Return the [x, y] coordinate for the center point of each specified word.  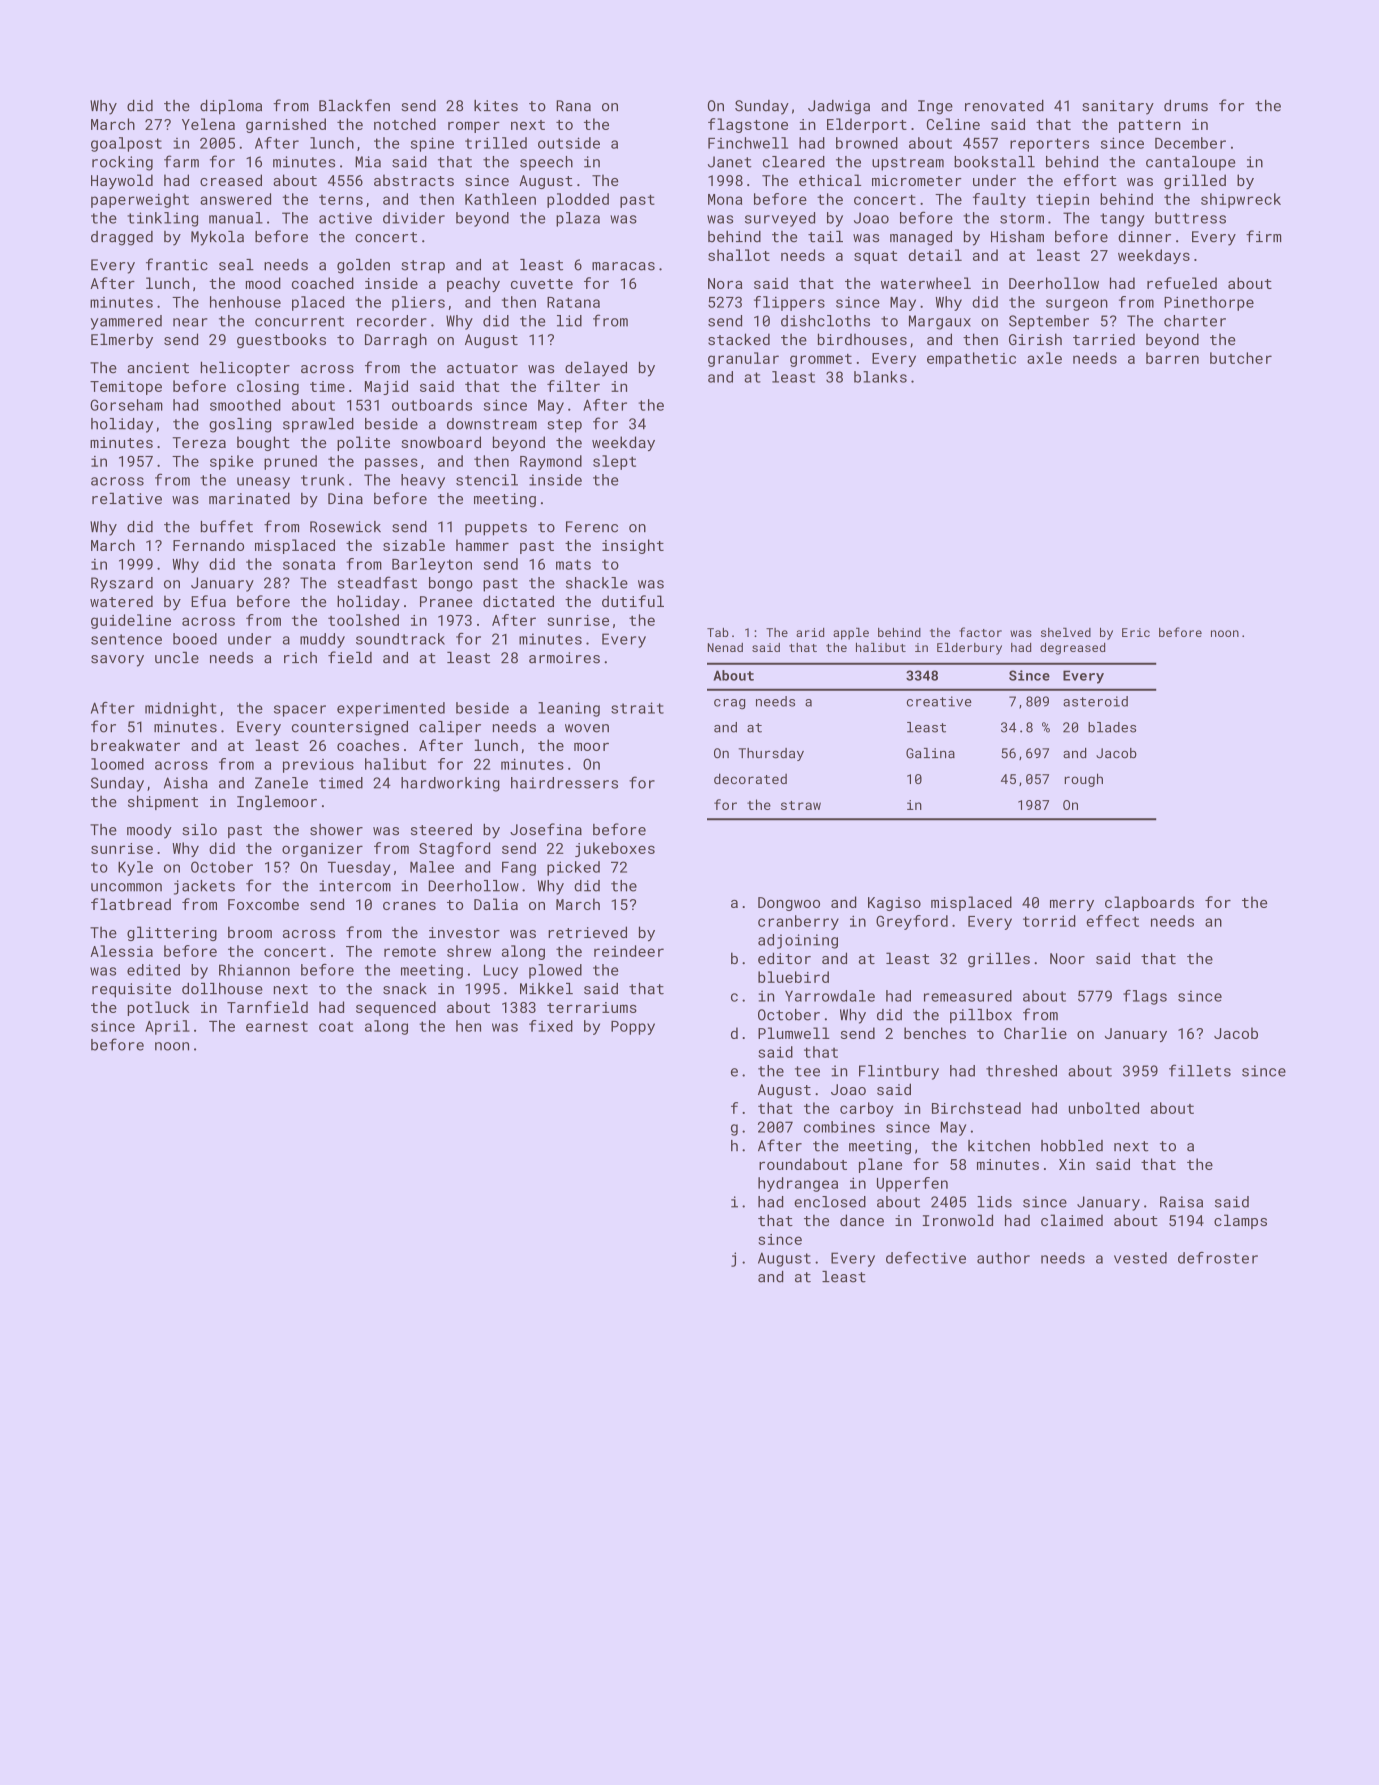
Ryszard [122, 584]
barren [1172, 358]
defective [926, 1258]
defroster [1218, 1258]
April [167, 1027]
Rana [573, 106]
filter [573, 386]
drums [1186, 106]
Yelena [208, 124]
